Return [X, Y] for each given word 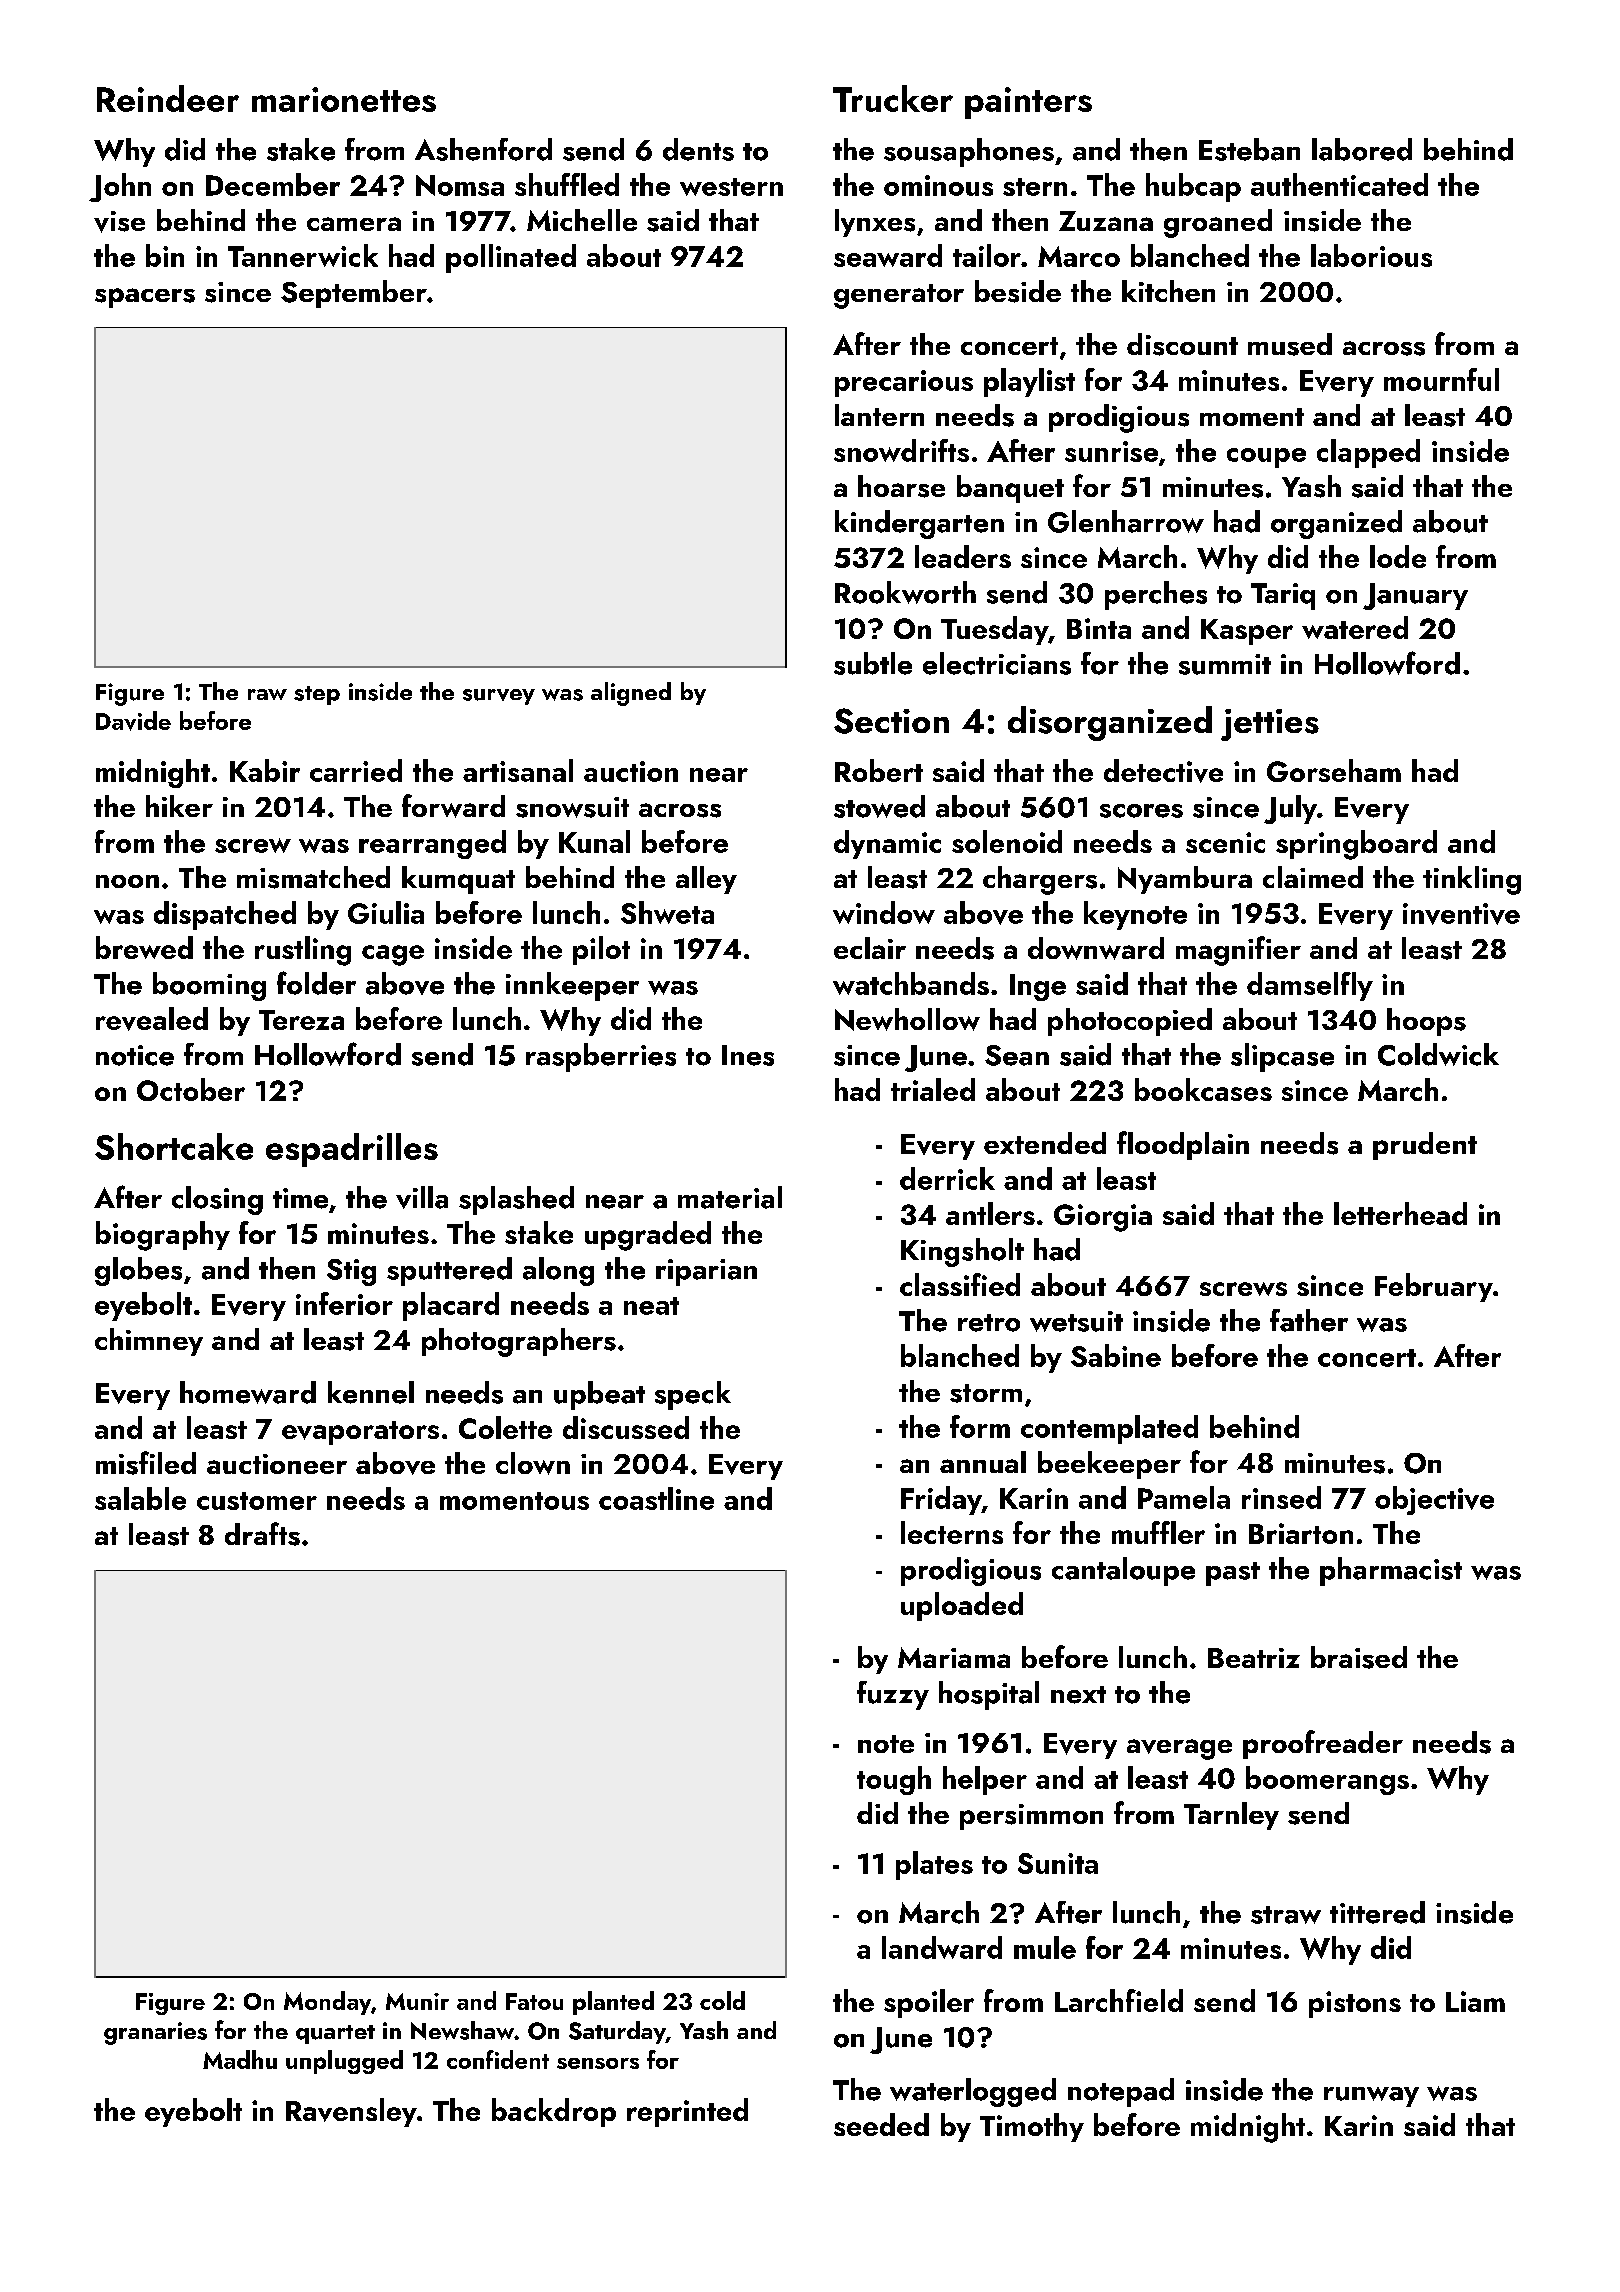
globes [138, 1271]
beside [1018, 291]
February [1434, 1287]
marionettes [344, 99]
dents [698, 149]
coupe [1266, 458]
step [317, 695]
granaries [155, 2033]
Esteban [1249, 149]
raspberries [601, 1057]
